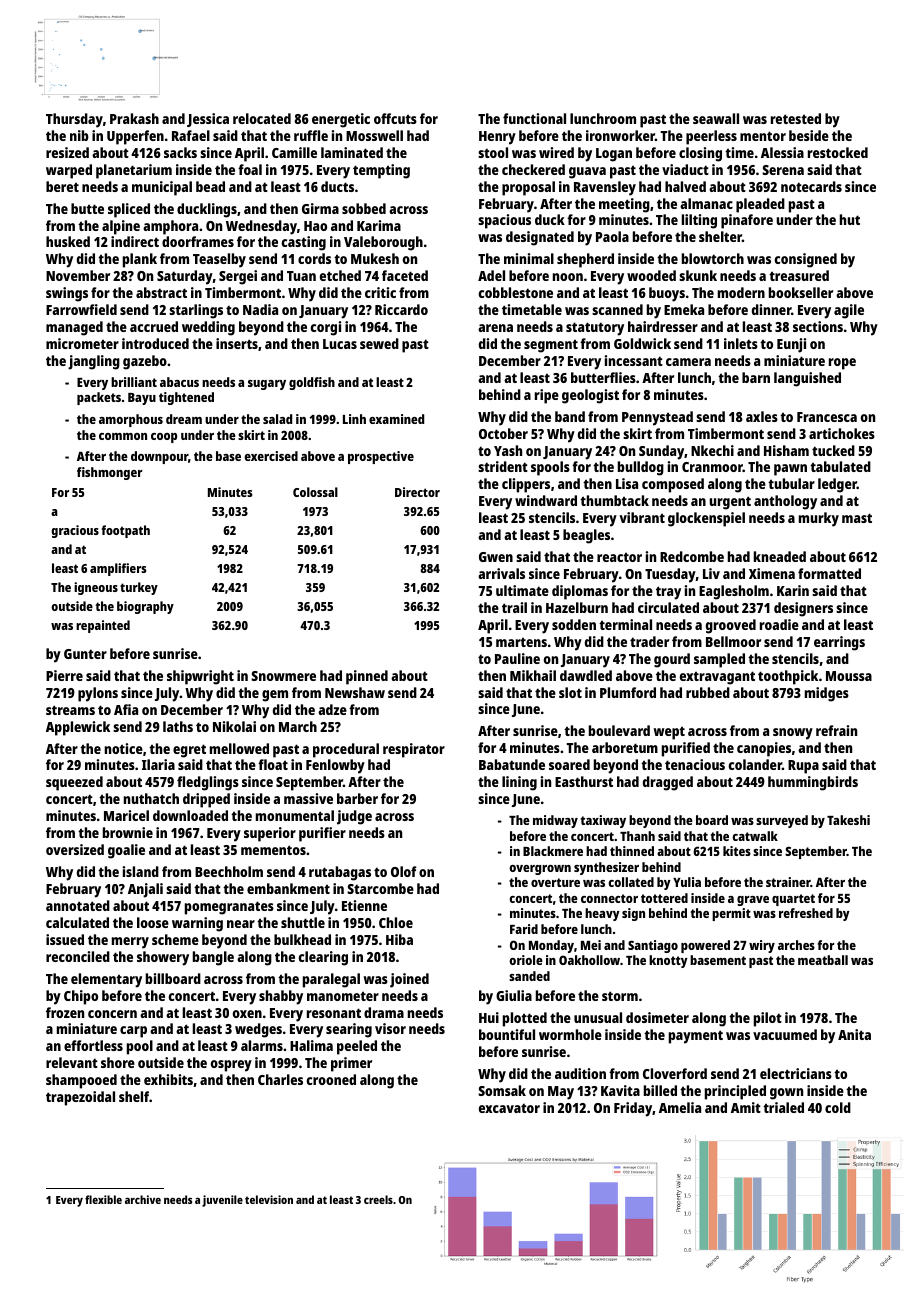 The image size is (924, 1308). Describe the element at coordinates (180, 152) in the screenshot. I see `sacks` at that location.
